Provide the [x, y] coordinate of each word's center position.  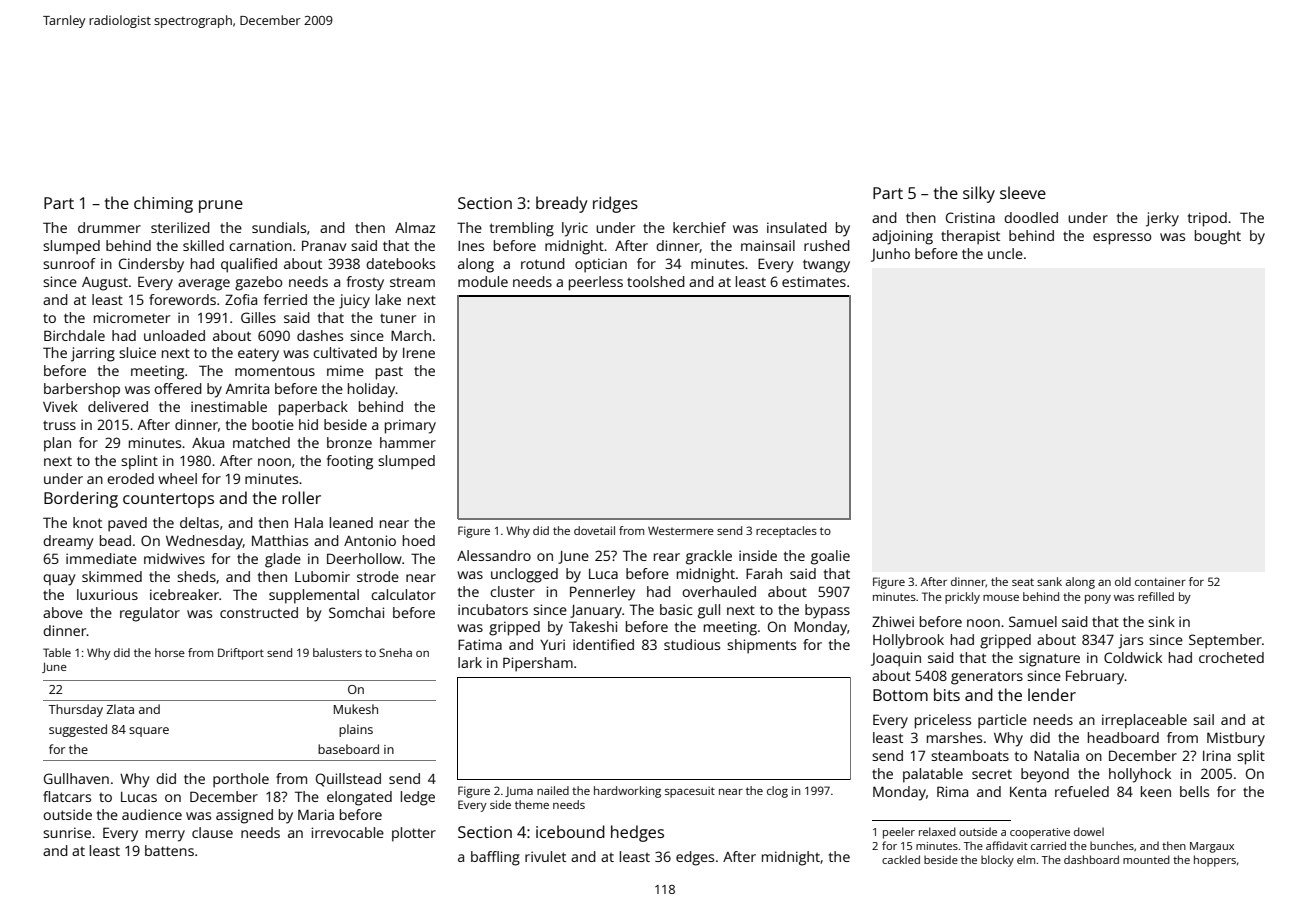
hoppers [1215, 861]
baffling [495, 858]
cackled [901, 859]
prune [221, 206]
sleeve [1023, 192]
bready [562, 204]
